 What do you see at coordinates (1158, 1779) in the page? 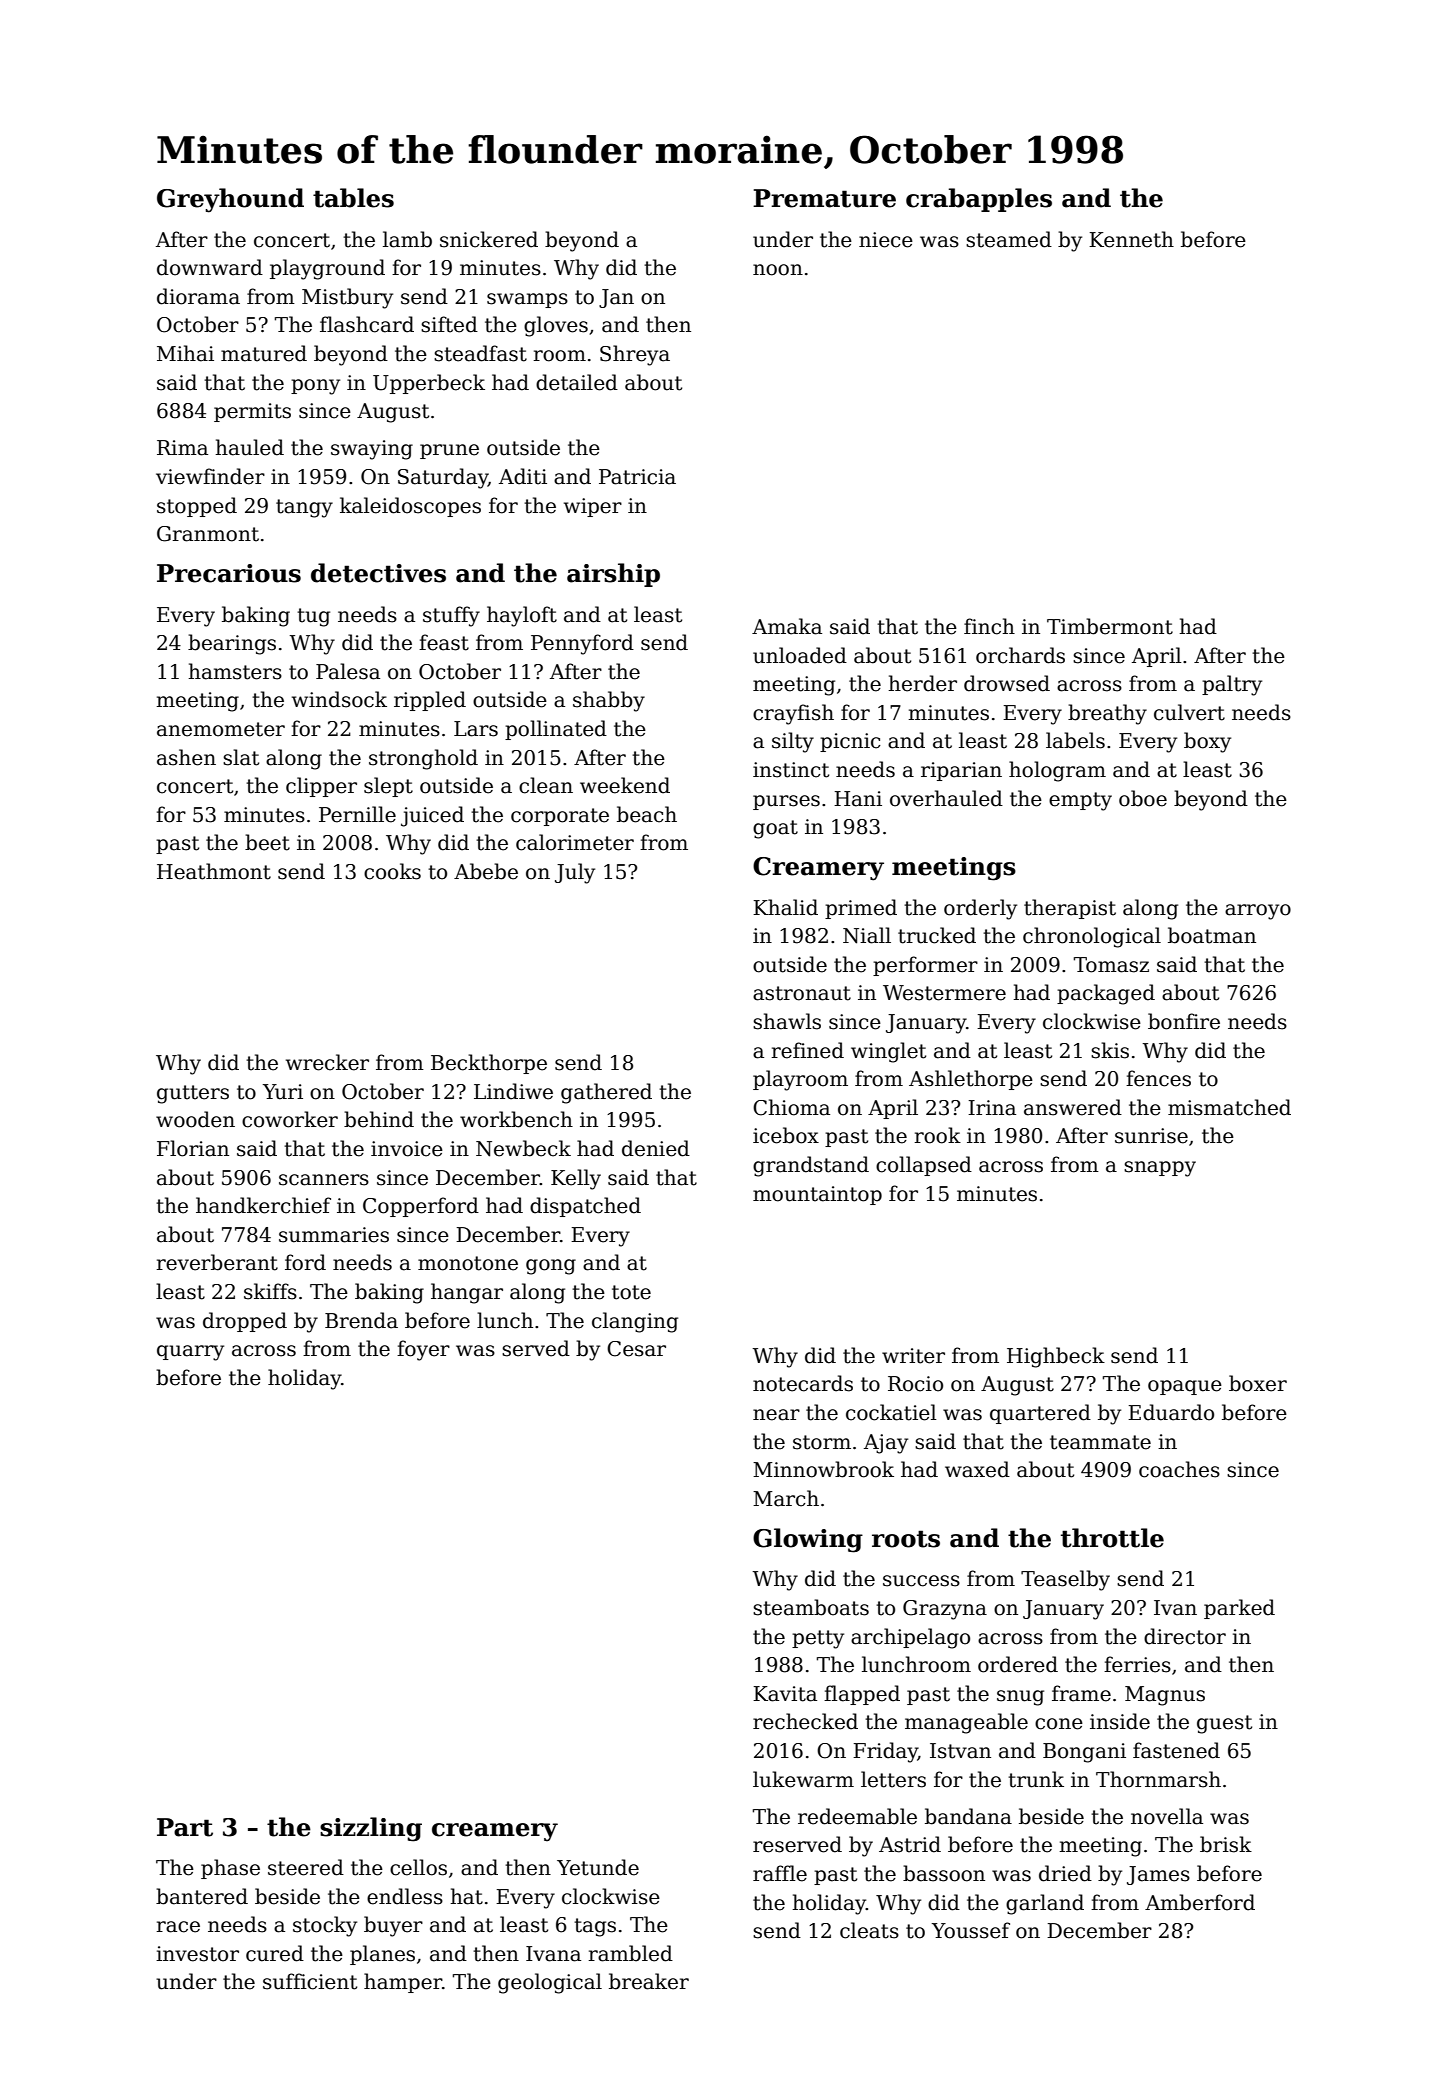
I see `Thornmarsh` at bounding box center [1158, 1779].
